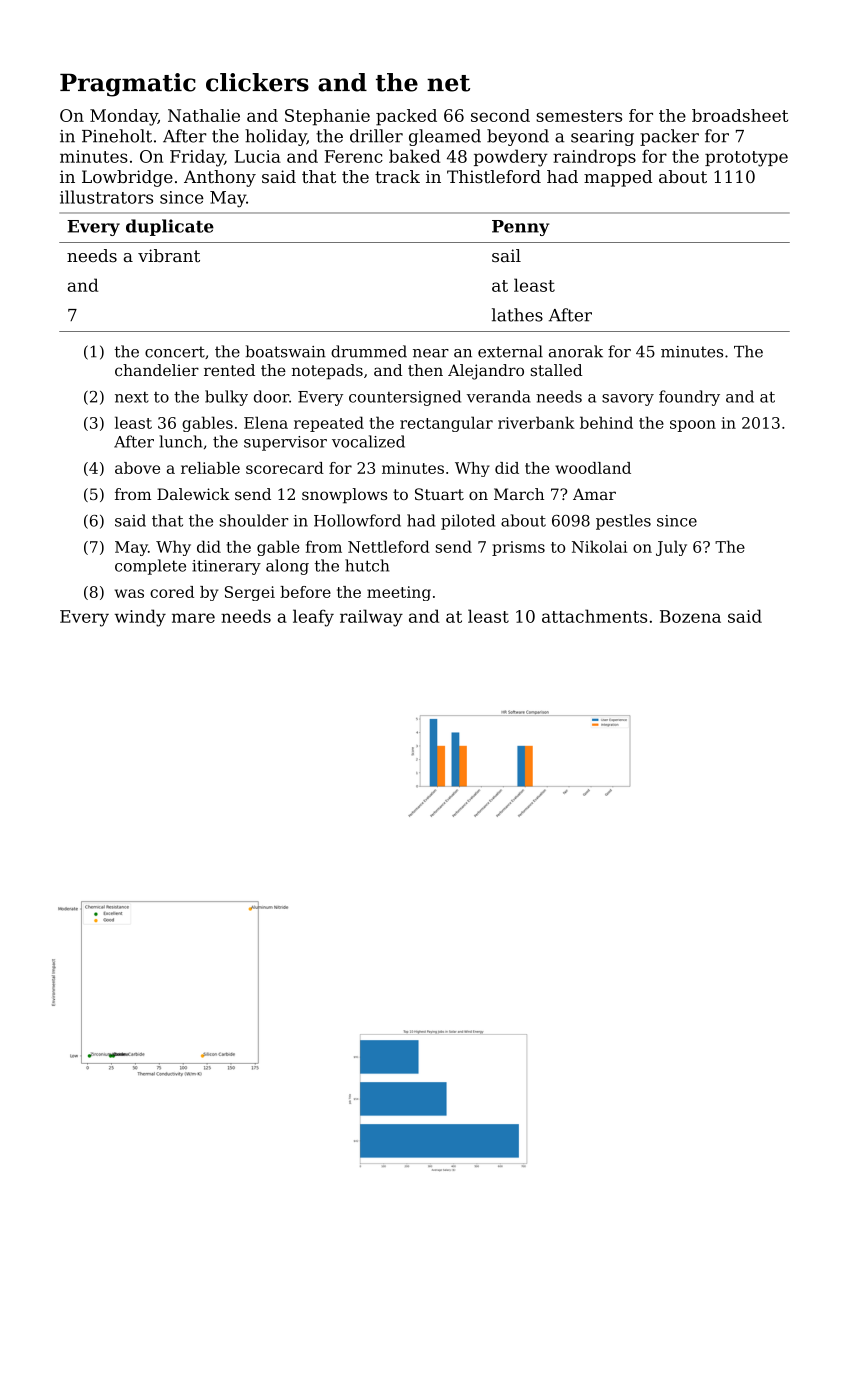 The height and width of the screenshot is (1400, 849). Describe the element at coordinates (169, 255) in the screenshot. I see `vibrant` at that location.
